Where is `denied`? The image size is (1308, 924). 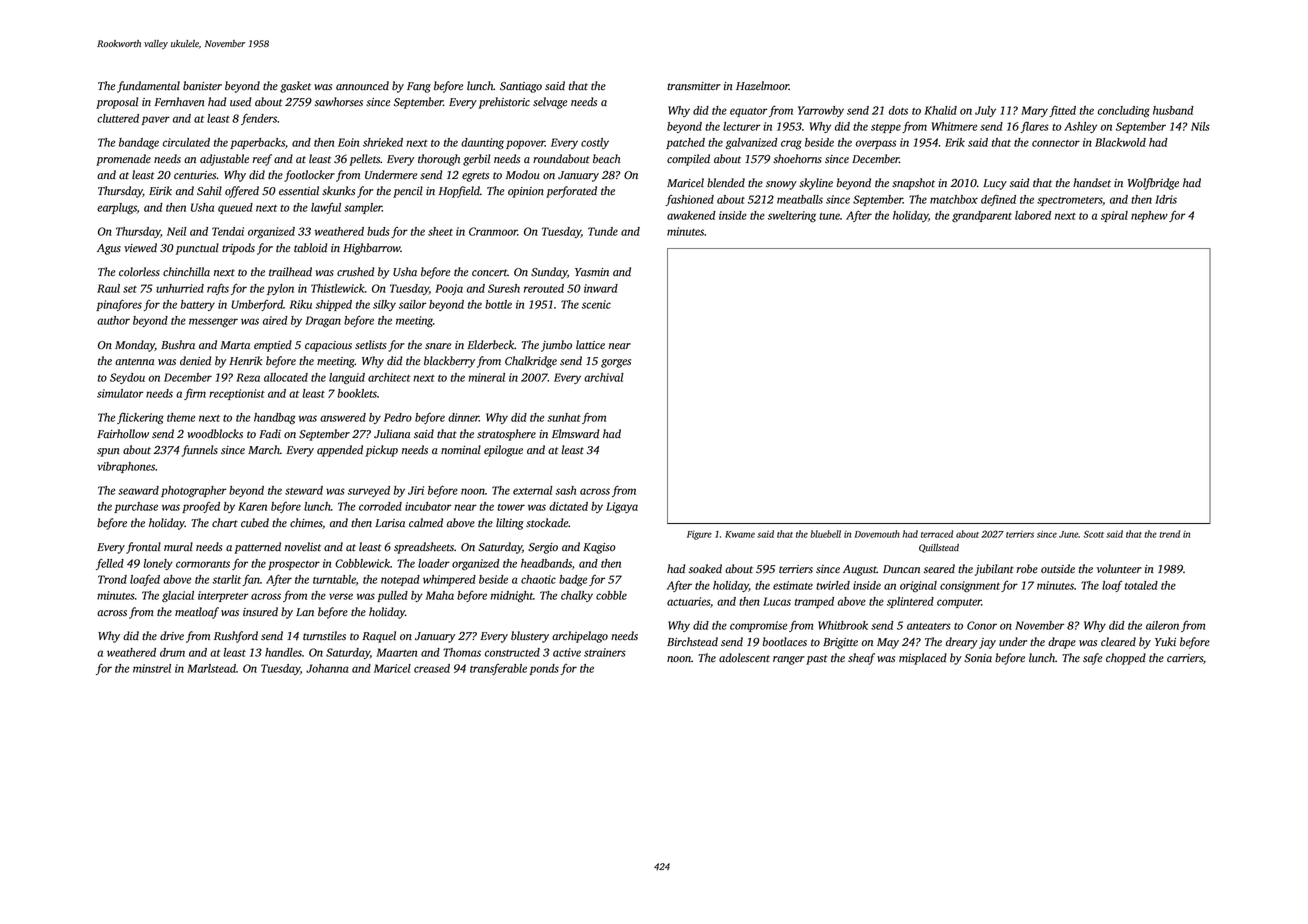 denied is located at coordinates (195, 361).
